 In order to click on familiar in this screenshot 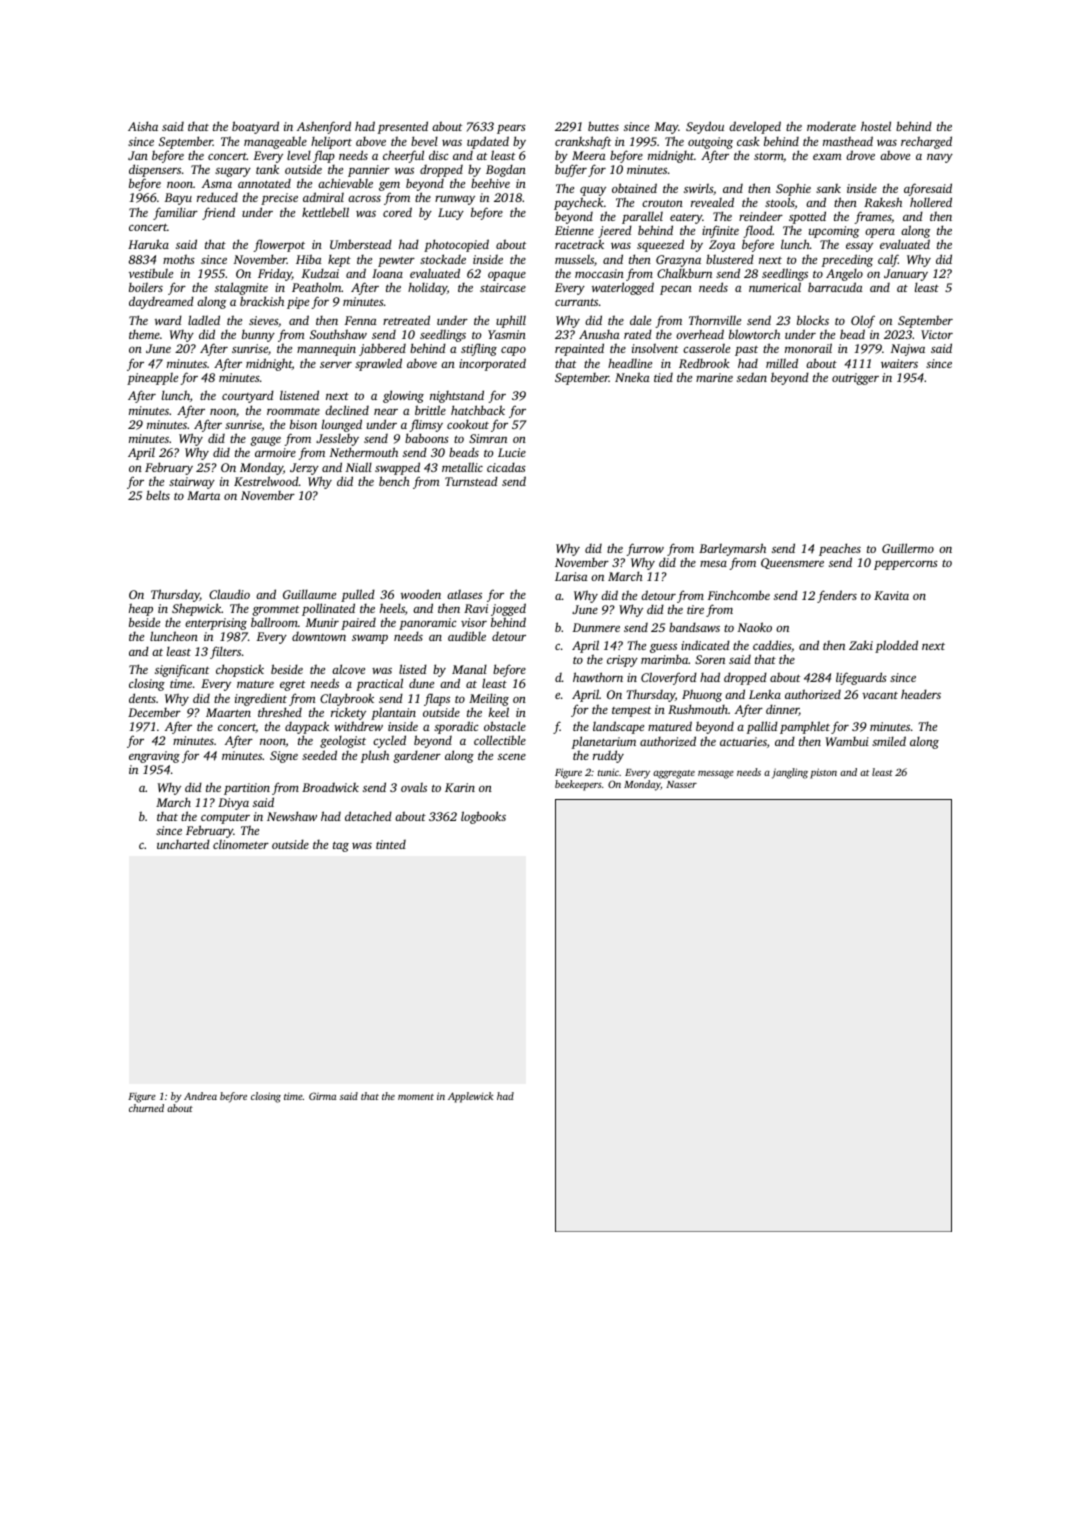, I will do `click(175, 213)`.
